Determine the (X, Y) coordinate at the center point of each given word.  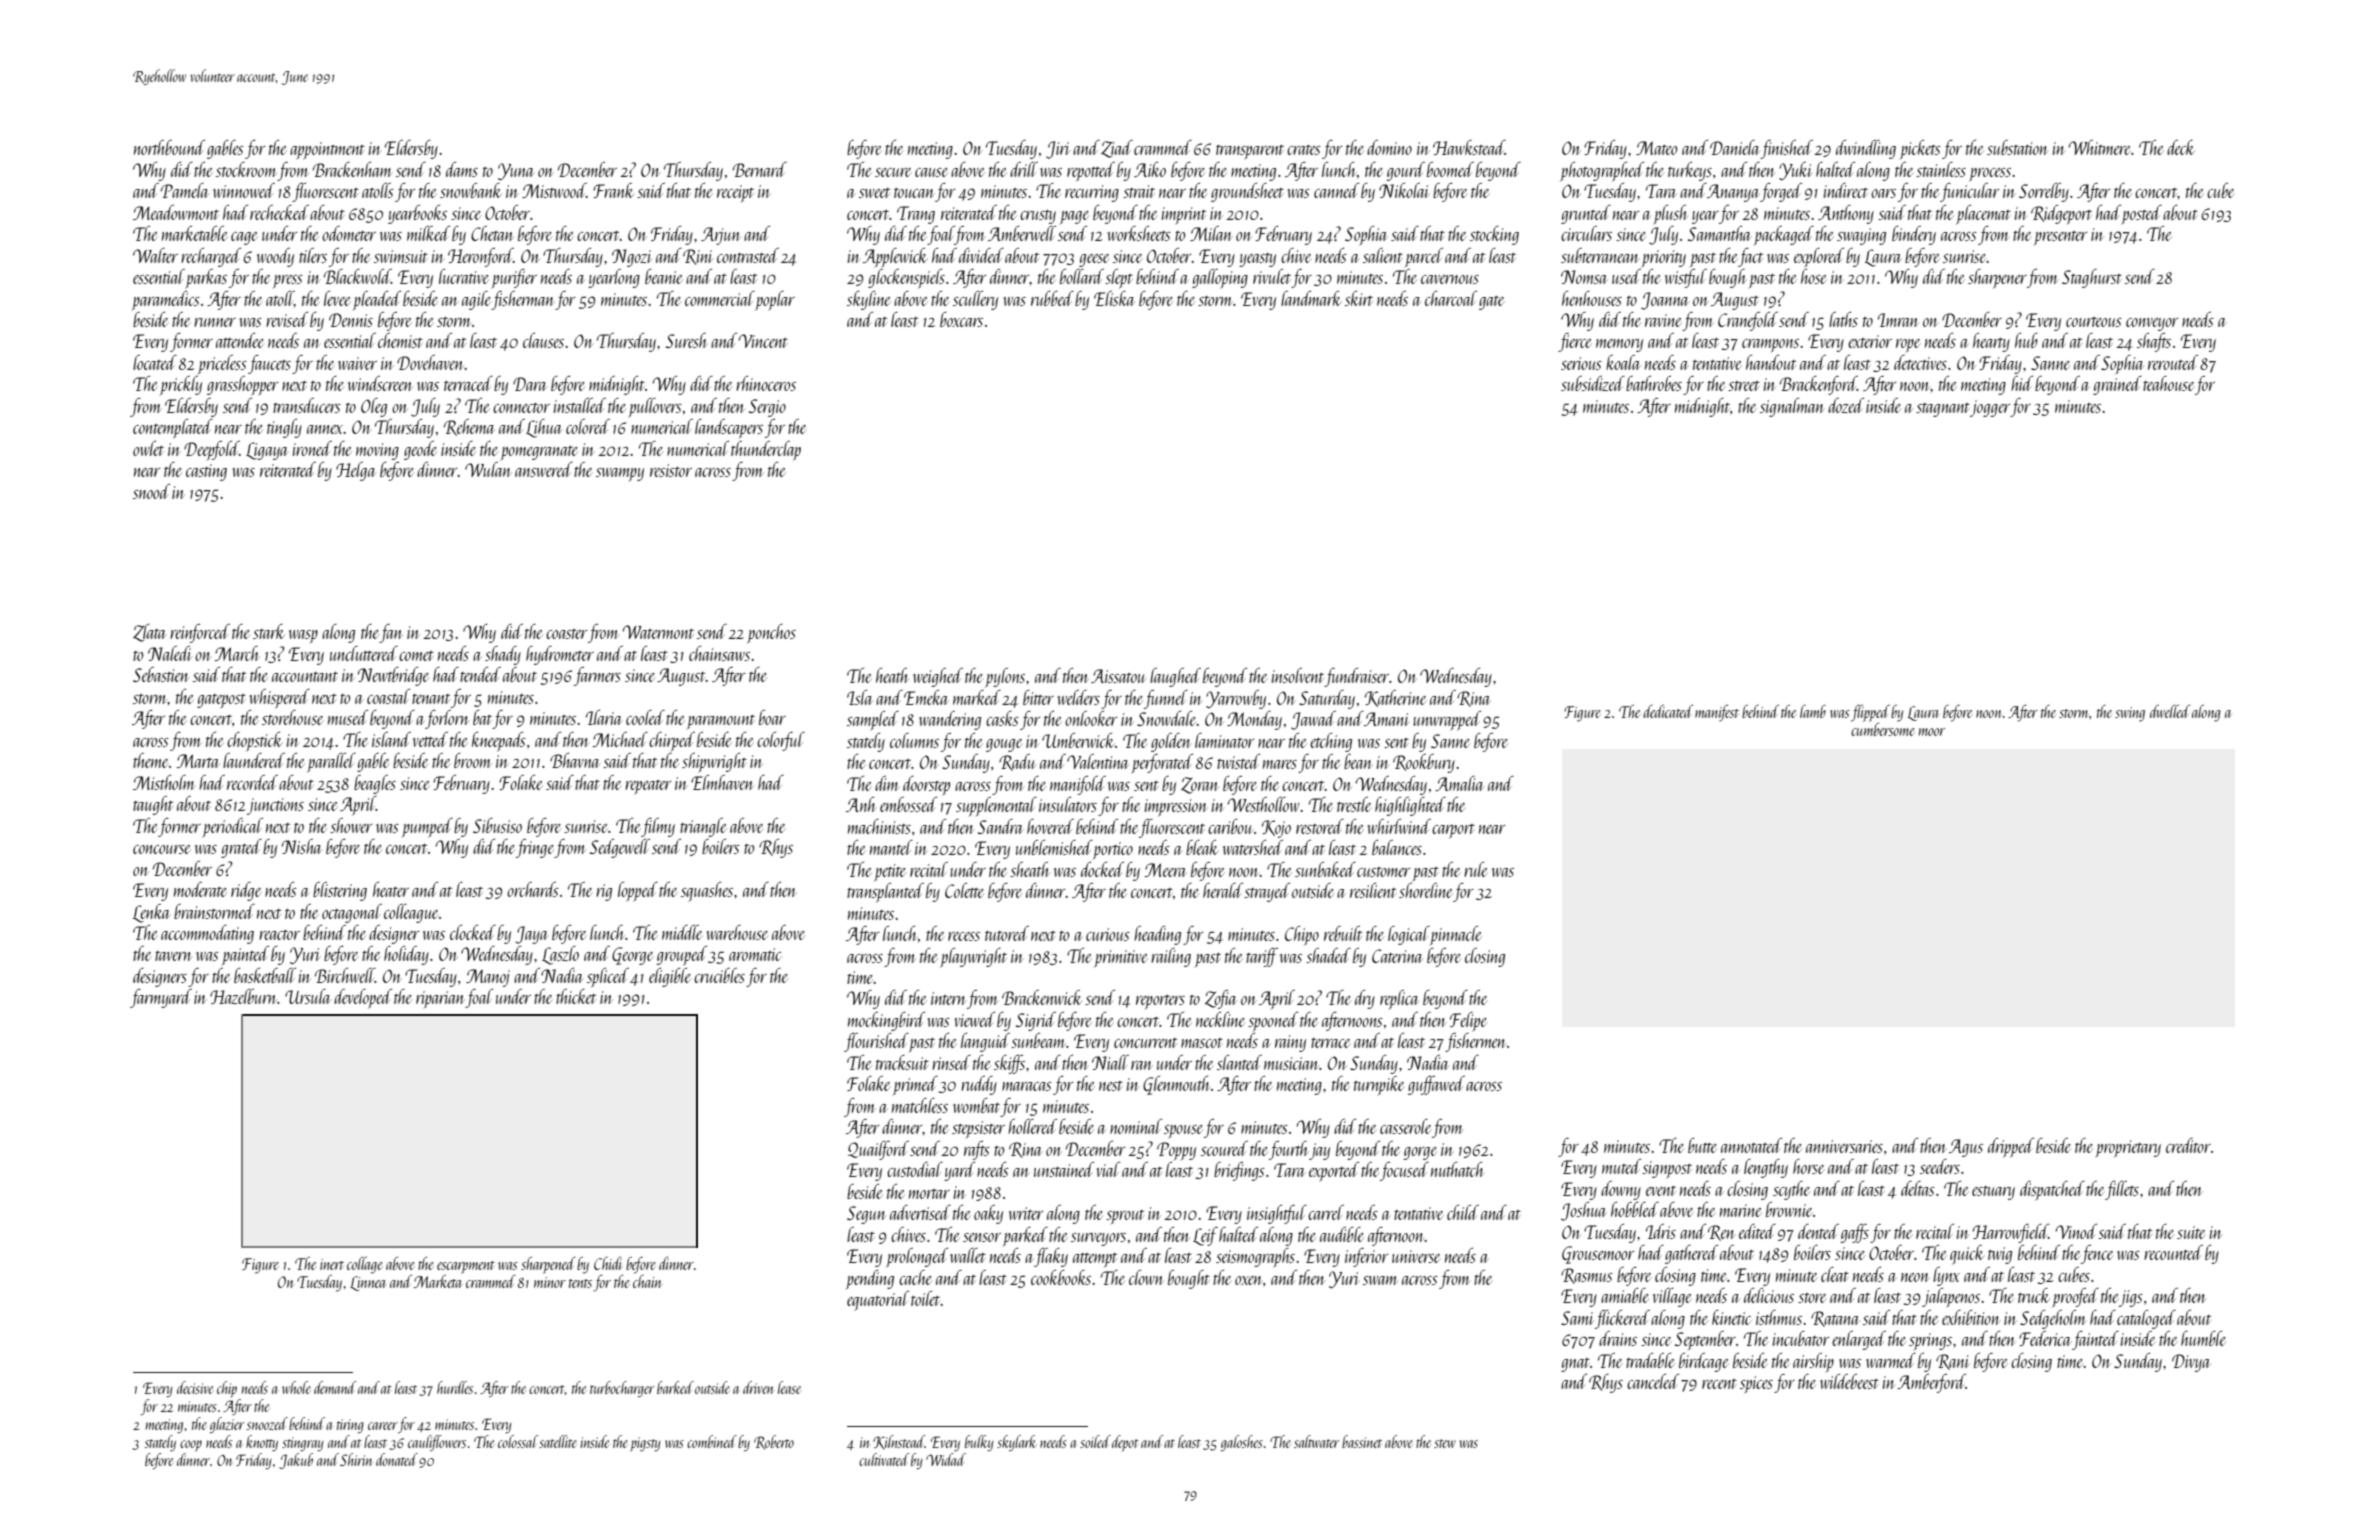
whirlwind (1399, 826)
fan (391, 633)
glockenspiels (906, 278)
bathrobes (1654, 383)
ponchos (771, 633)
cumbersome (1883, 729)
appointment (327, 151)
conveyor (2152, 324)
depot (1125, 1443)
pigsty (645, 1444)
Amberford (1931, 1383)
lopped (638, 892)
